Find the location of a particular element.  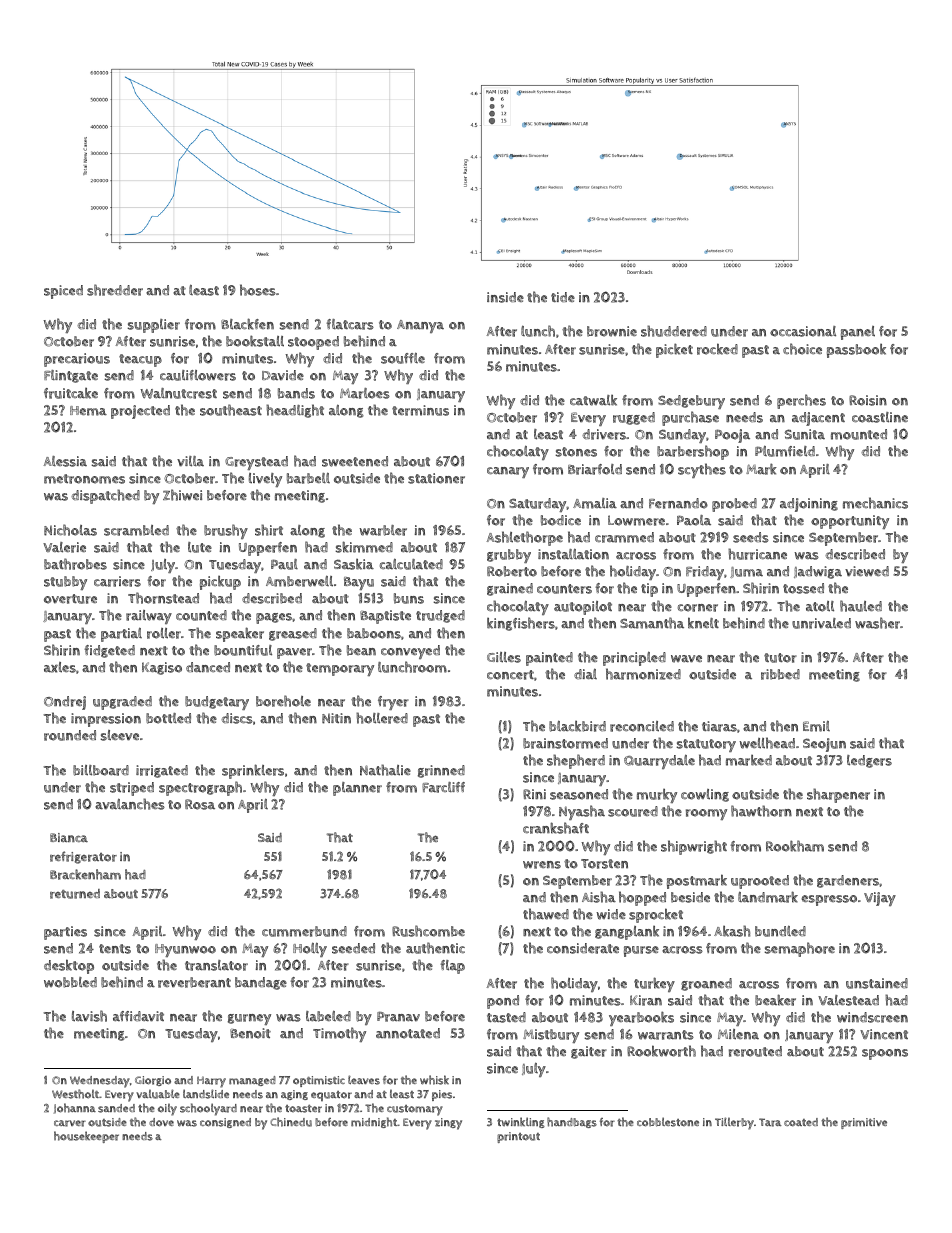

teacup is located at coordinates (140, 360).
